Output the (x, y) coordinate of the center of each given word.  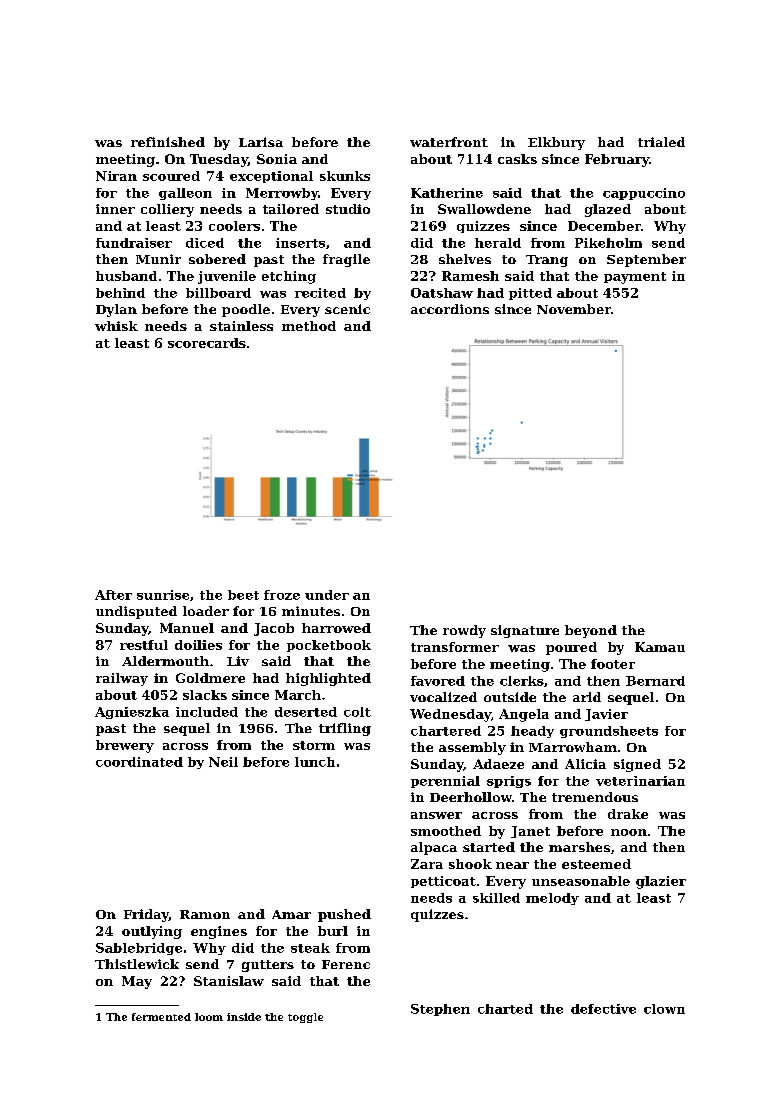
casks (517, 159)
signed (637, 765)
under (327, 595)
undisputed (136, 612)
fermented (161, 1017)
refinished (168, 142)
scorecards (207, 343)
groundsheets (609, 732)
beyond (591, 631)
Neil (223, 762)
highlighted (328, 679)
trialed (661, 142)
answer (436, 815)
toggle (305, 1018)
